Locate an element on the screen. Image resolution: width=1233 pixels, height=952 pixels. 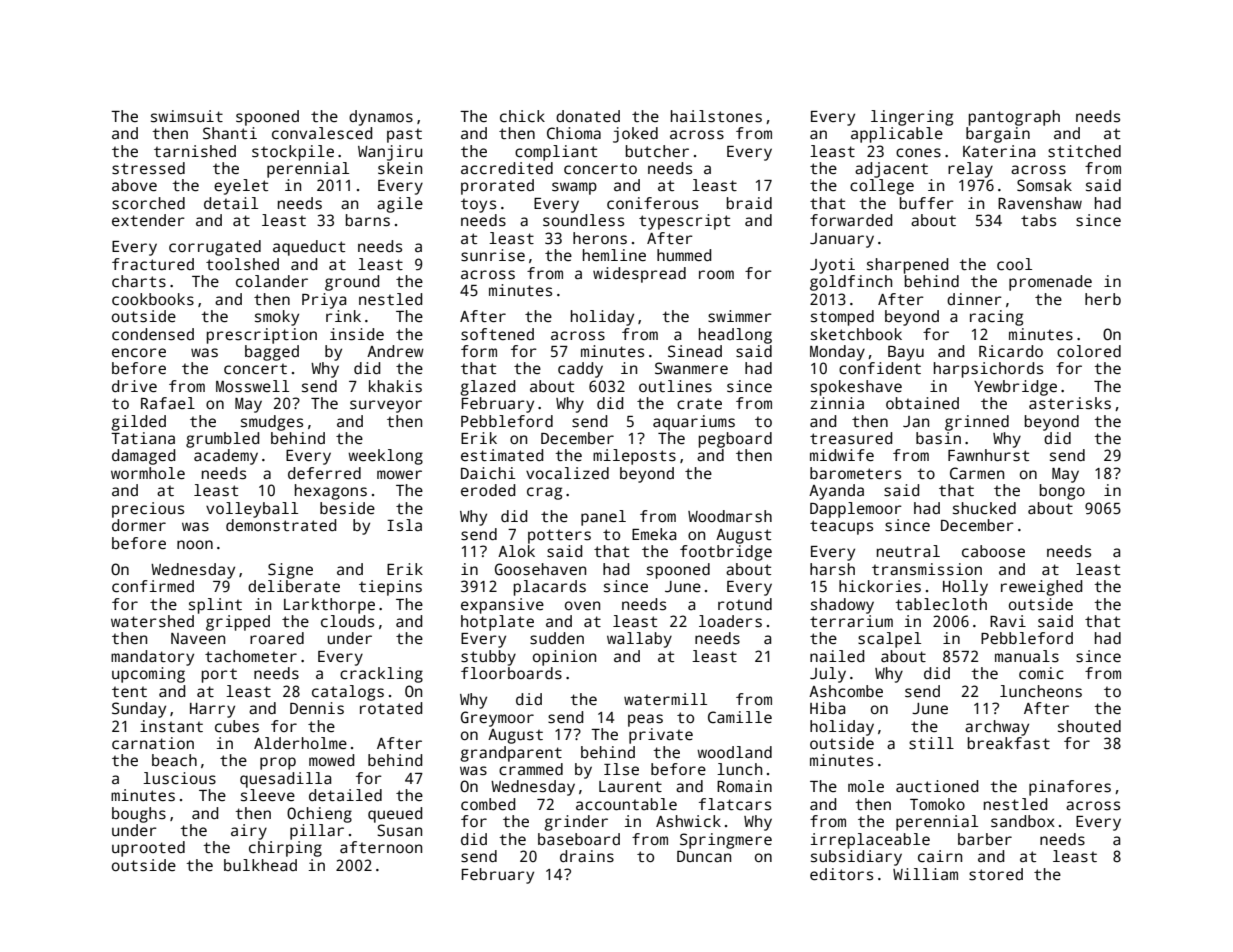
Dapplemoor is located at coordinates (856, 510).
